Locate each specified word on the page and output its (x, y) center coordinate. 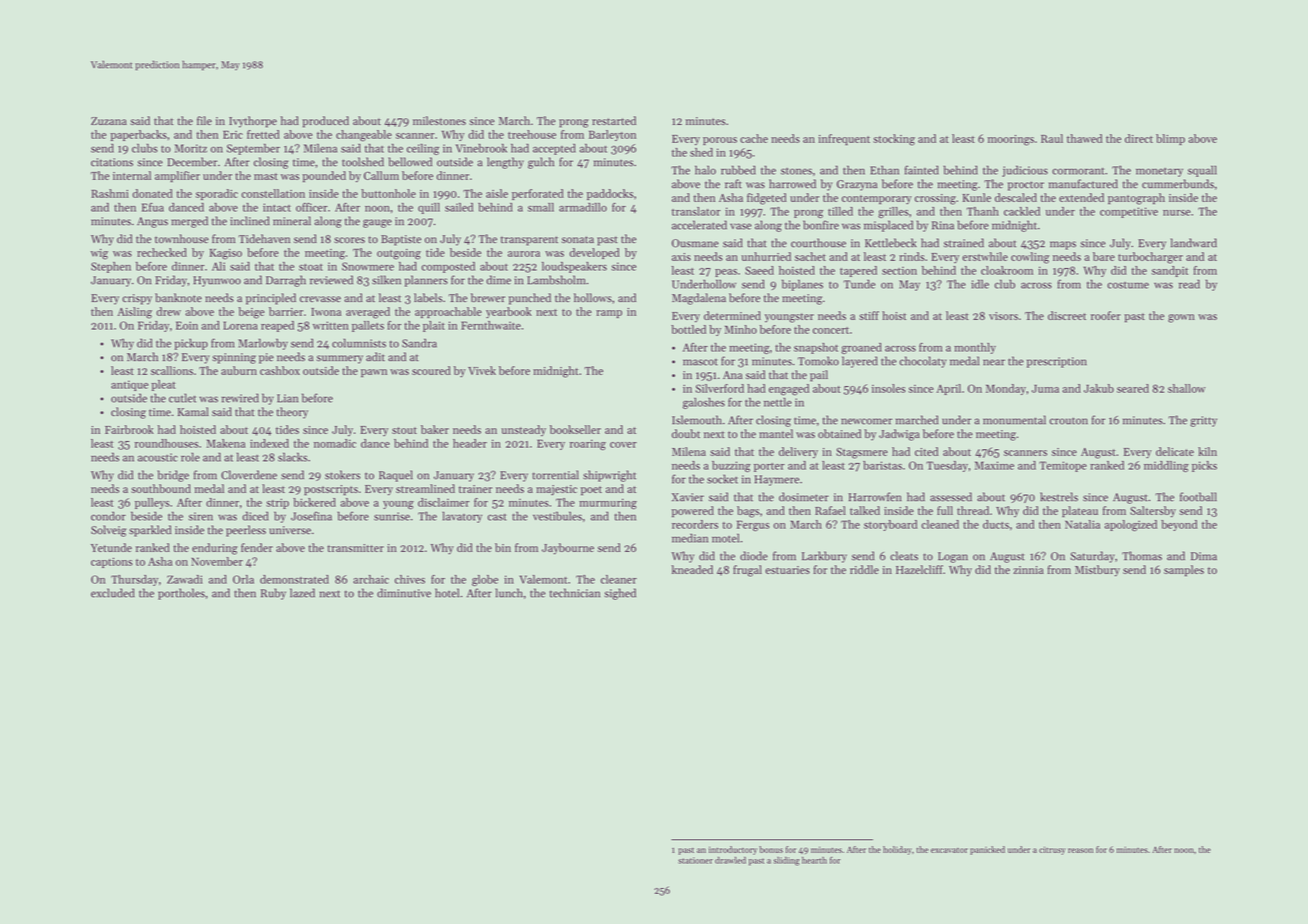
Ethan (884, 170)
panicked (987, 850)
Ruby (273, 594)
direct (1139, 138)
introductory (733, 850)
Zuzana (109, 121)
